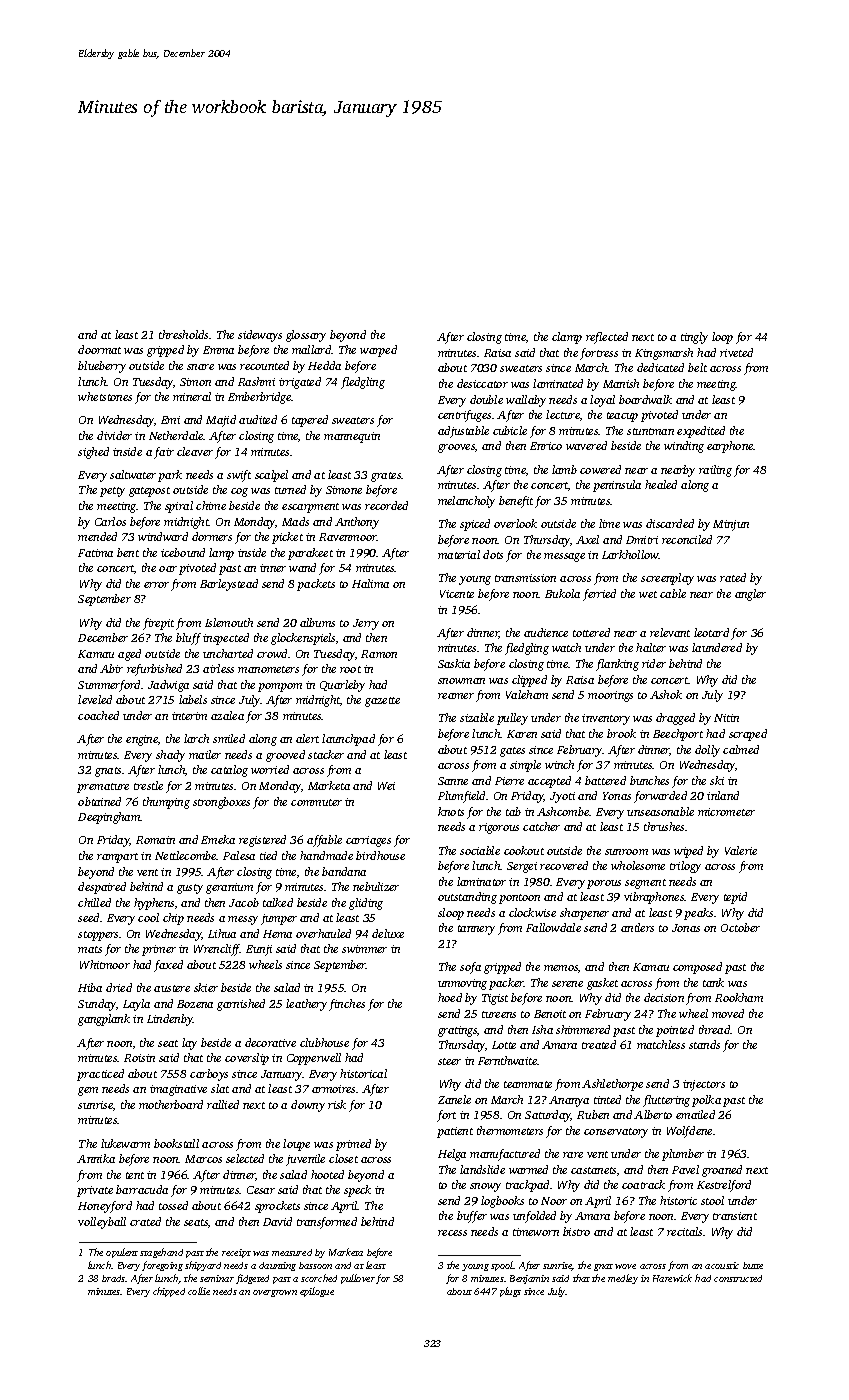 Image resolution: width=849 pixels, height=1400 pixels. What do you see at coordinates (97, 536) in the screenshot?
I see `mended` at bounding box center [97, 536].
